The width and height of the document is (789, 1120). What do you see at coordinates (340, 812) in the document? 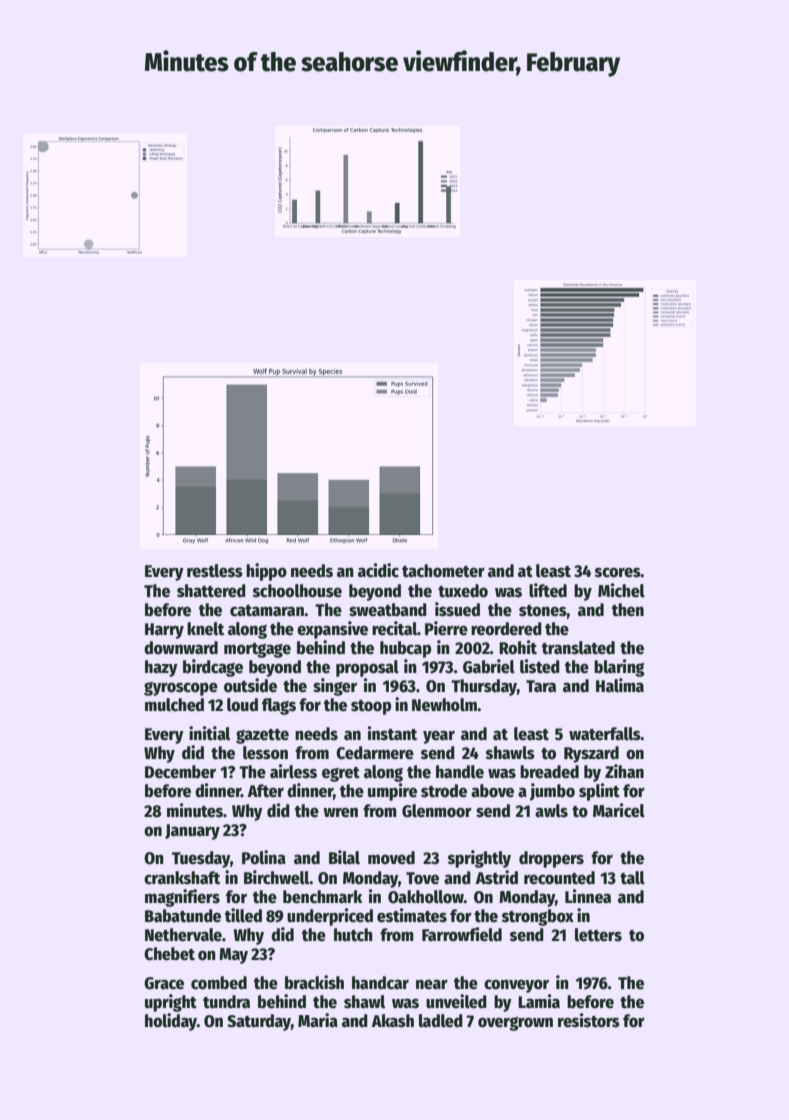
I see `wren` at bounding box center [340, 812].
